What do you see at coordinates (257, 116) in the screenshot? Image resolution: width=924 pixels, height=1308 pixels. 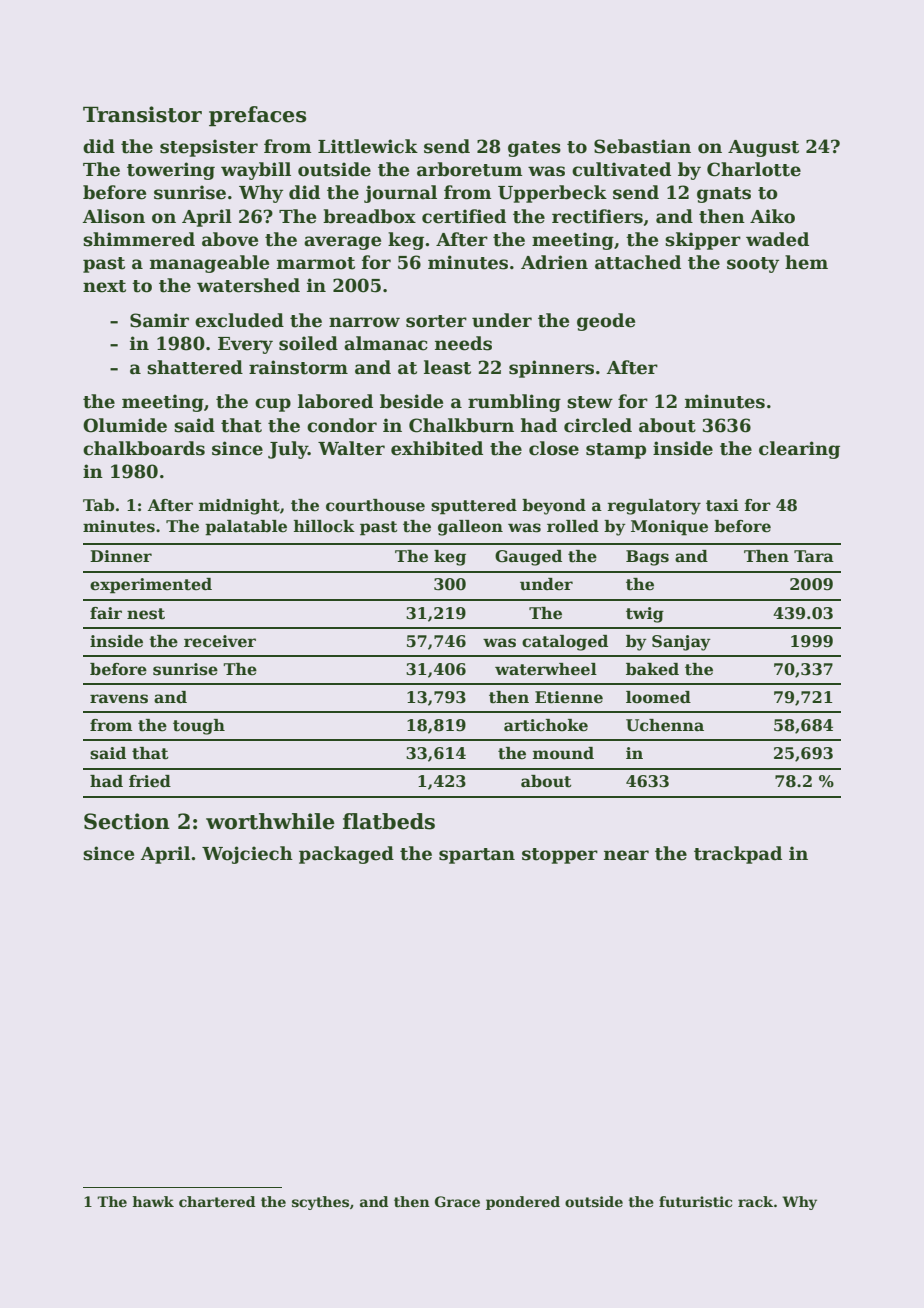 I see `prefaces` at bounding box center [257, 116].
